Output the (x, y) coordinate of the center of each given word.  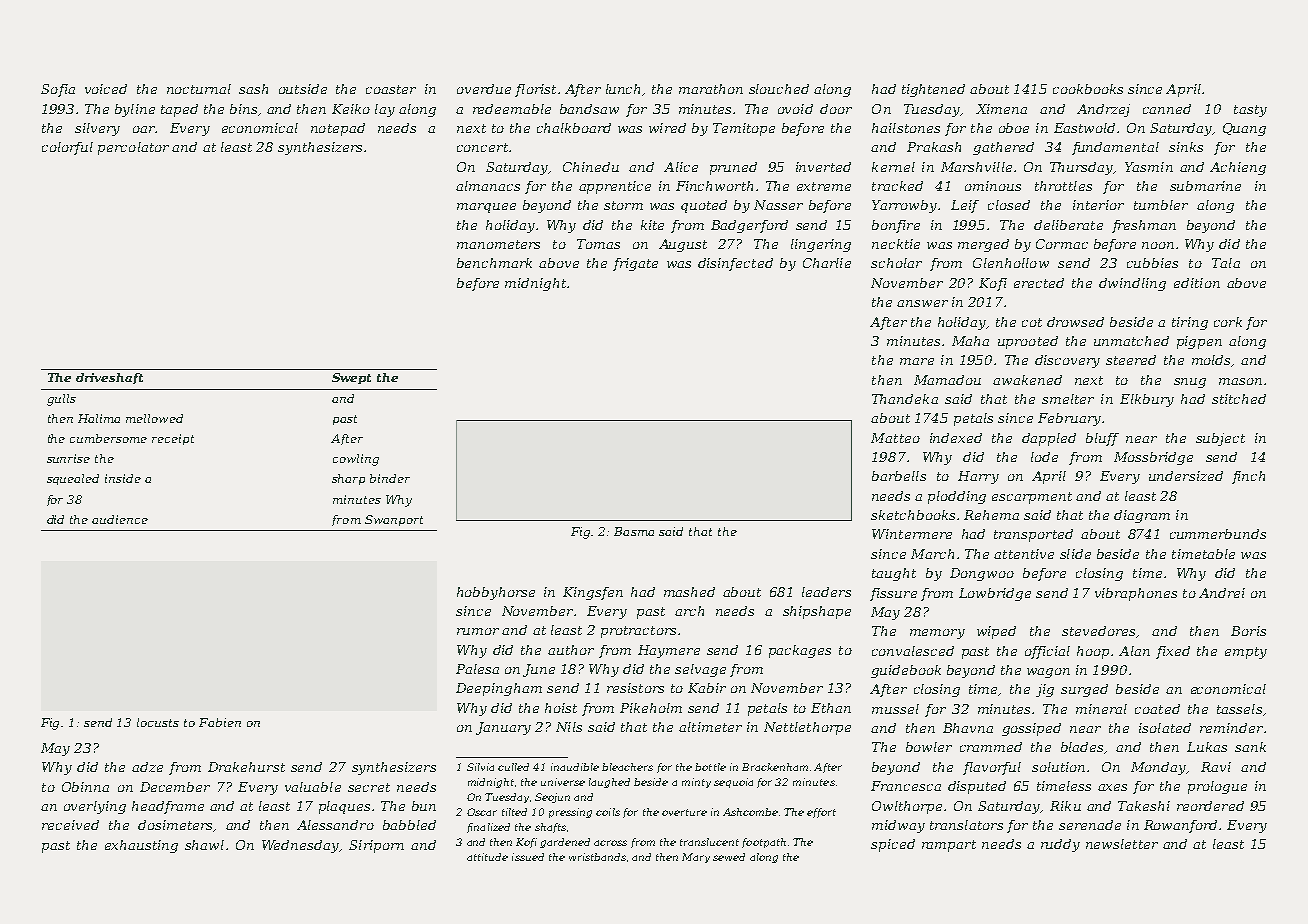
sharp (348, 479)
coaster (391, 89)
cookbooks (1088, 89)
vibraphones (1136, 594)
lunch (623, 89)
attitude (487, 857)
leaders (826, 592)
